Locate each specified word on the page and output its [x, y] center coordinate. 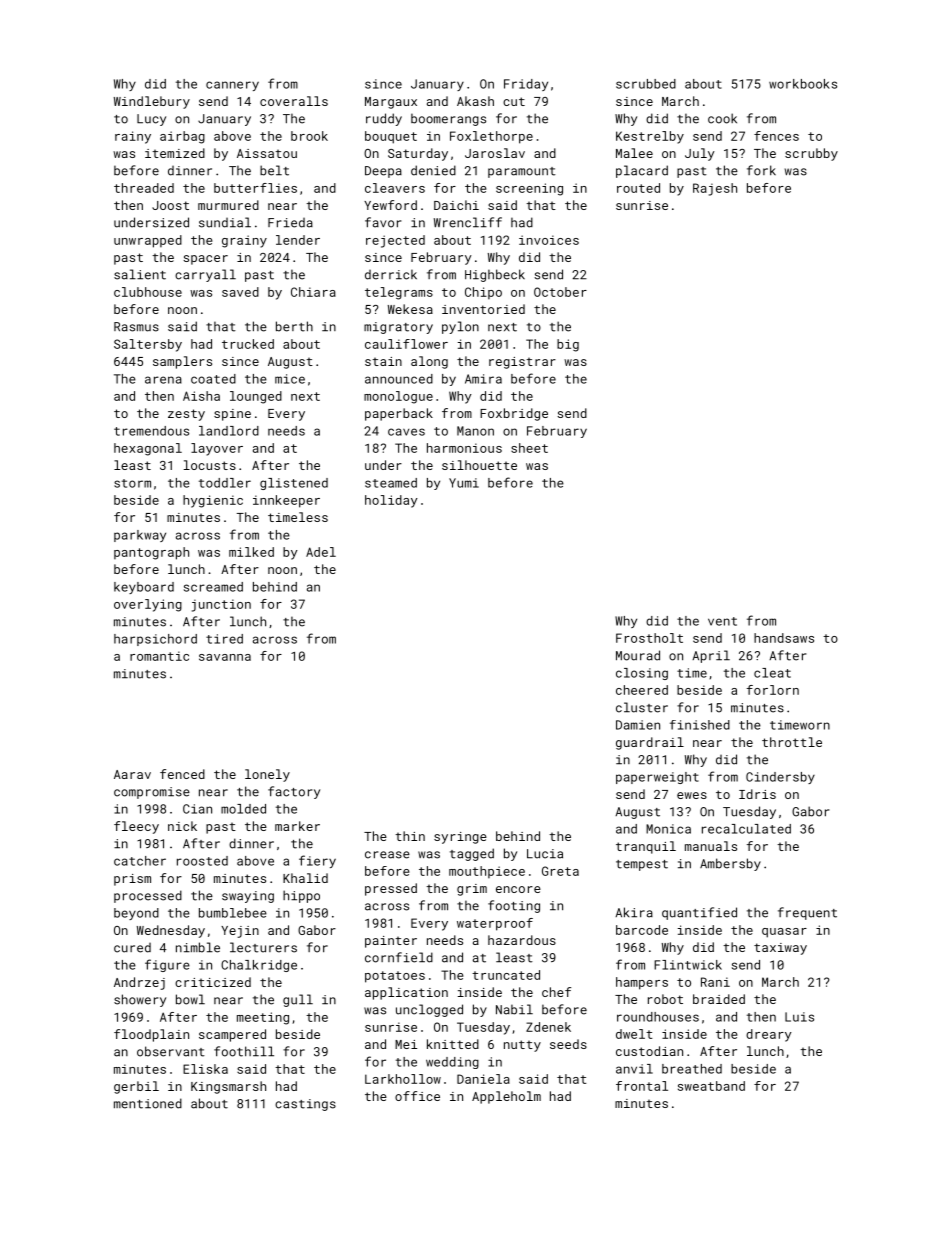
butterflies [255, 188]
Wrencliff [468, 222]
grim [472, 890]
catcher [140, 861]
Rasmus [136, 327]
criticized [213, 982]
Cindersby [780, 778]
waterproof [495, 924]
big [568, 345]
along [429, 362]
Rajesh [715, 189]
